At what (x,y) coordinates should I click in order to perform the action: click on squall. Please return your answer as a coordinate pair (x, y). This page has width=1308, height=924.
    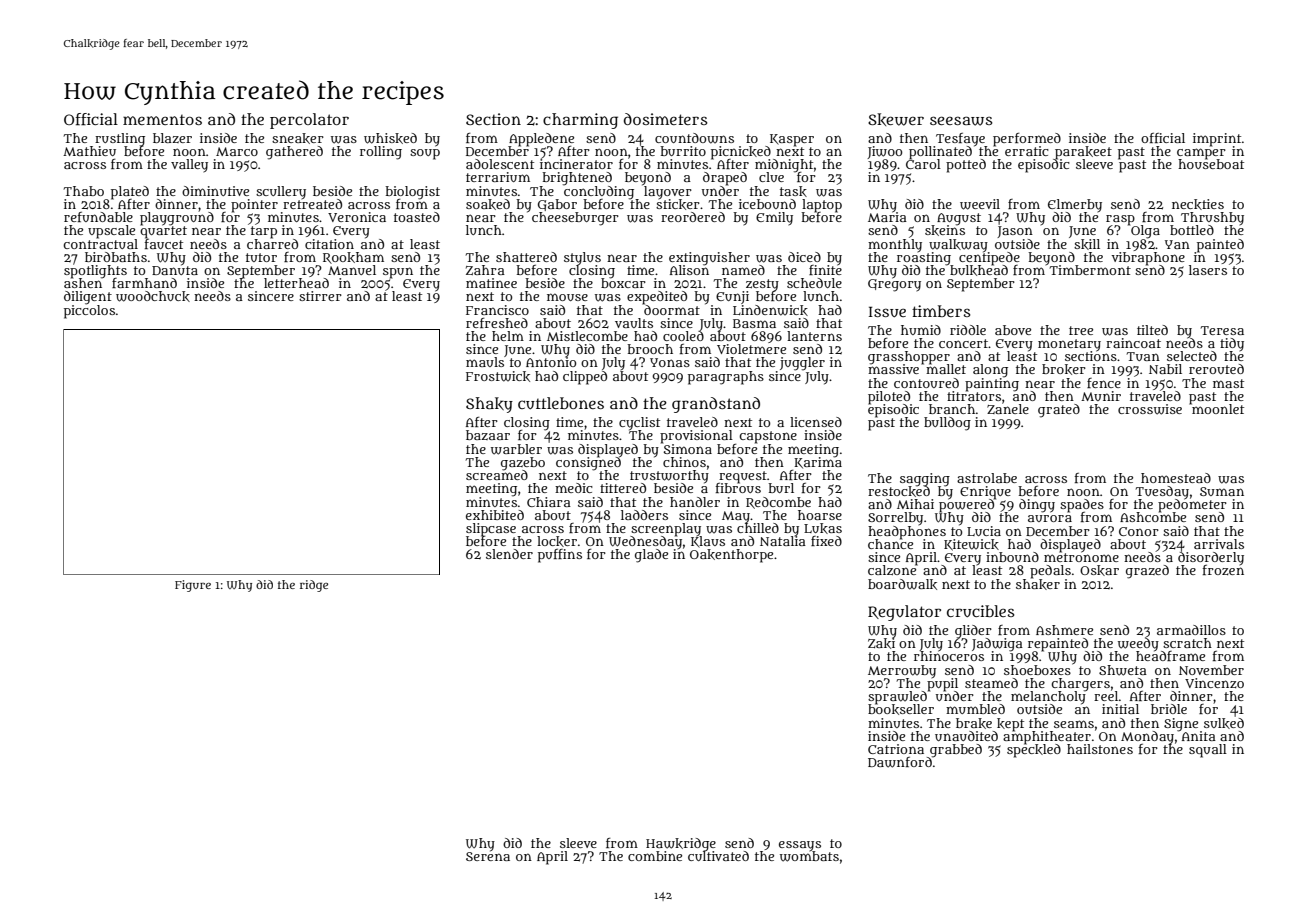
    Looking at the image, I should click on (1208, 751).
